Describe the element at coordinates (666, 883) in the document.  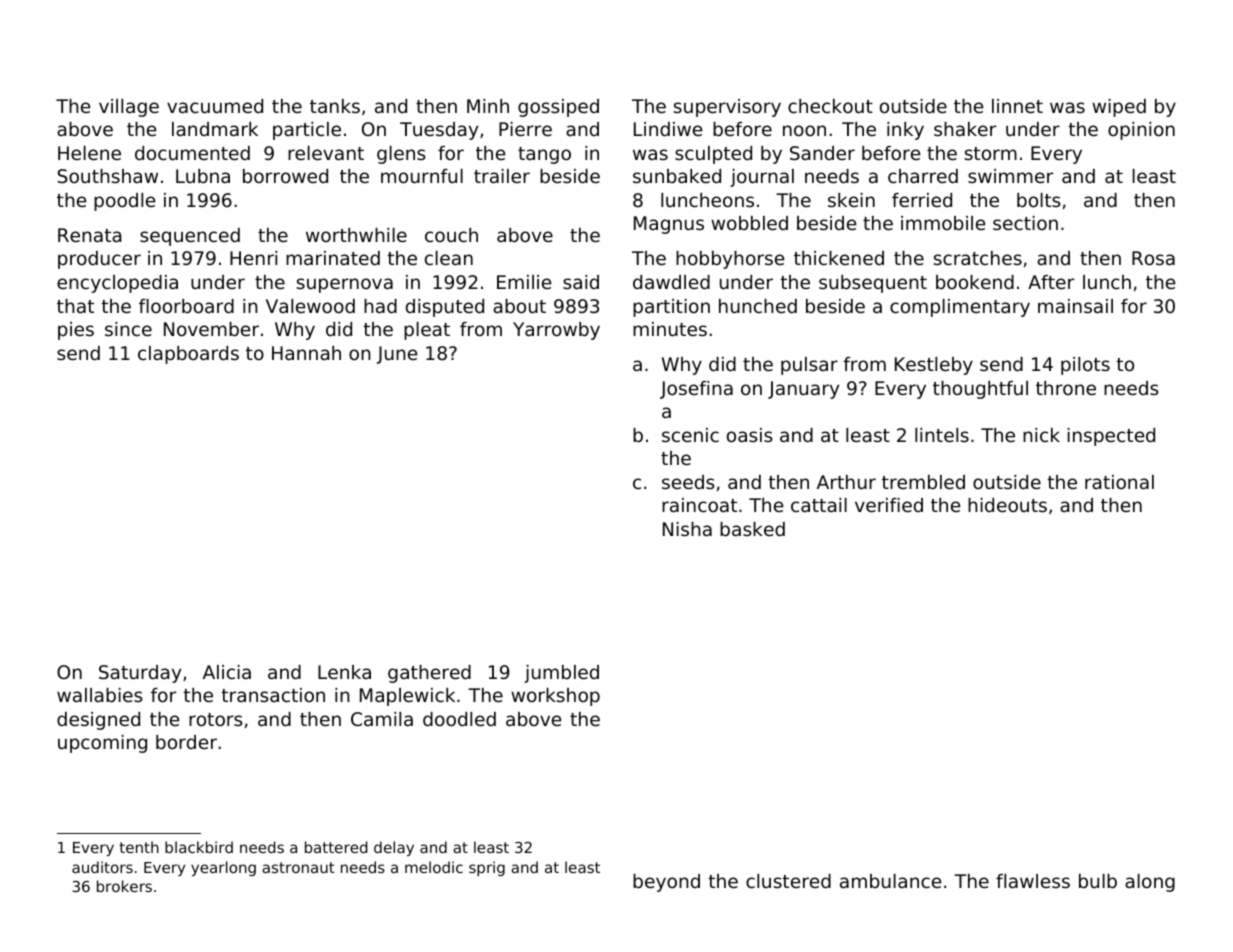
I see `beyond` at that location.
